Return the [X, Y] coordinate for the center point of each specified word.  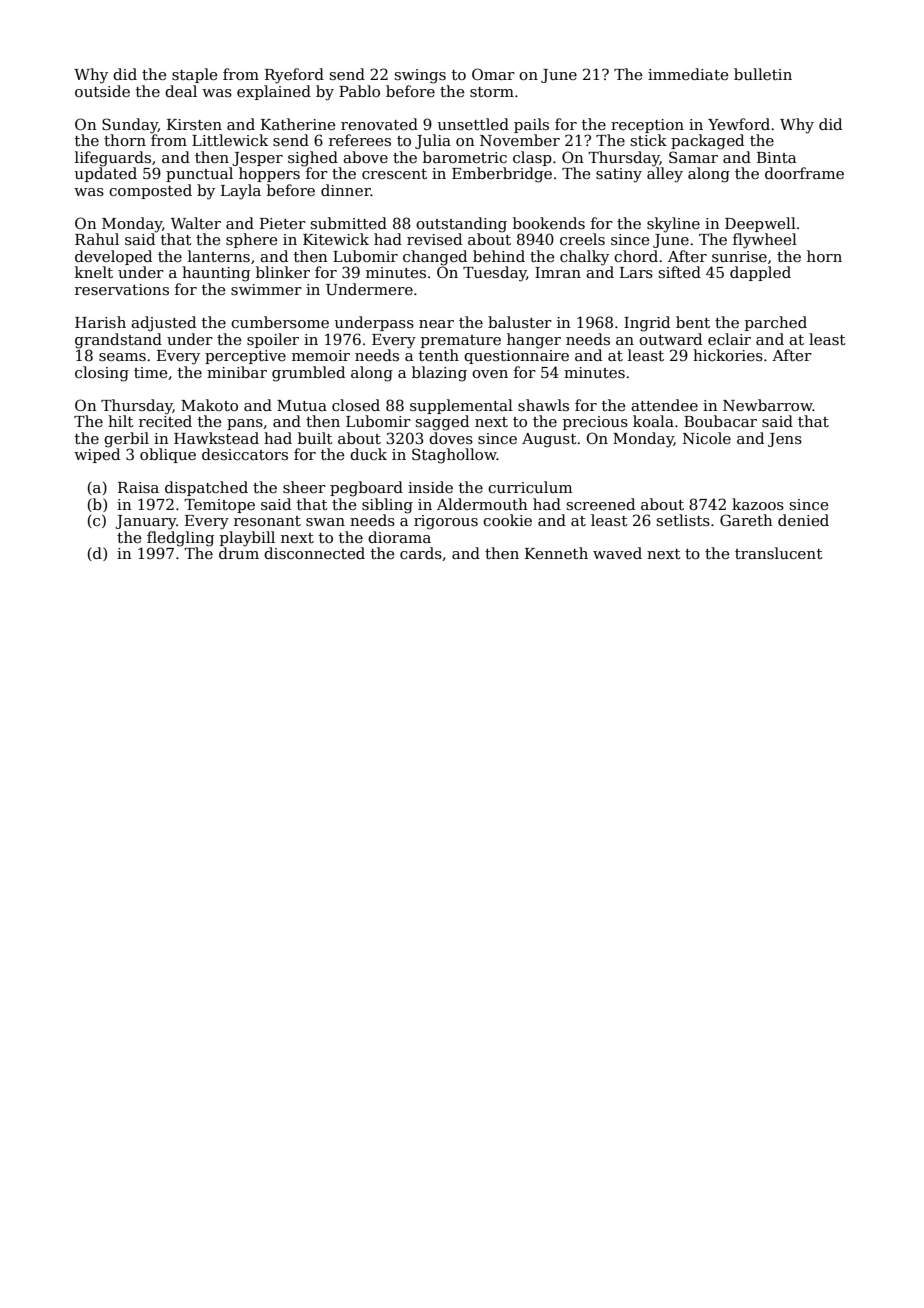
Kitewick [336, 239]
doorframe [804, 173]
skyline [673, 225]
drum [239, 553]
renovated [379, 124]
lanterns [219, 256]
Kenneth [556, 553]
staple [194, 75]
